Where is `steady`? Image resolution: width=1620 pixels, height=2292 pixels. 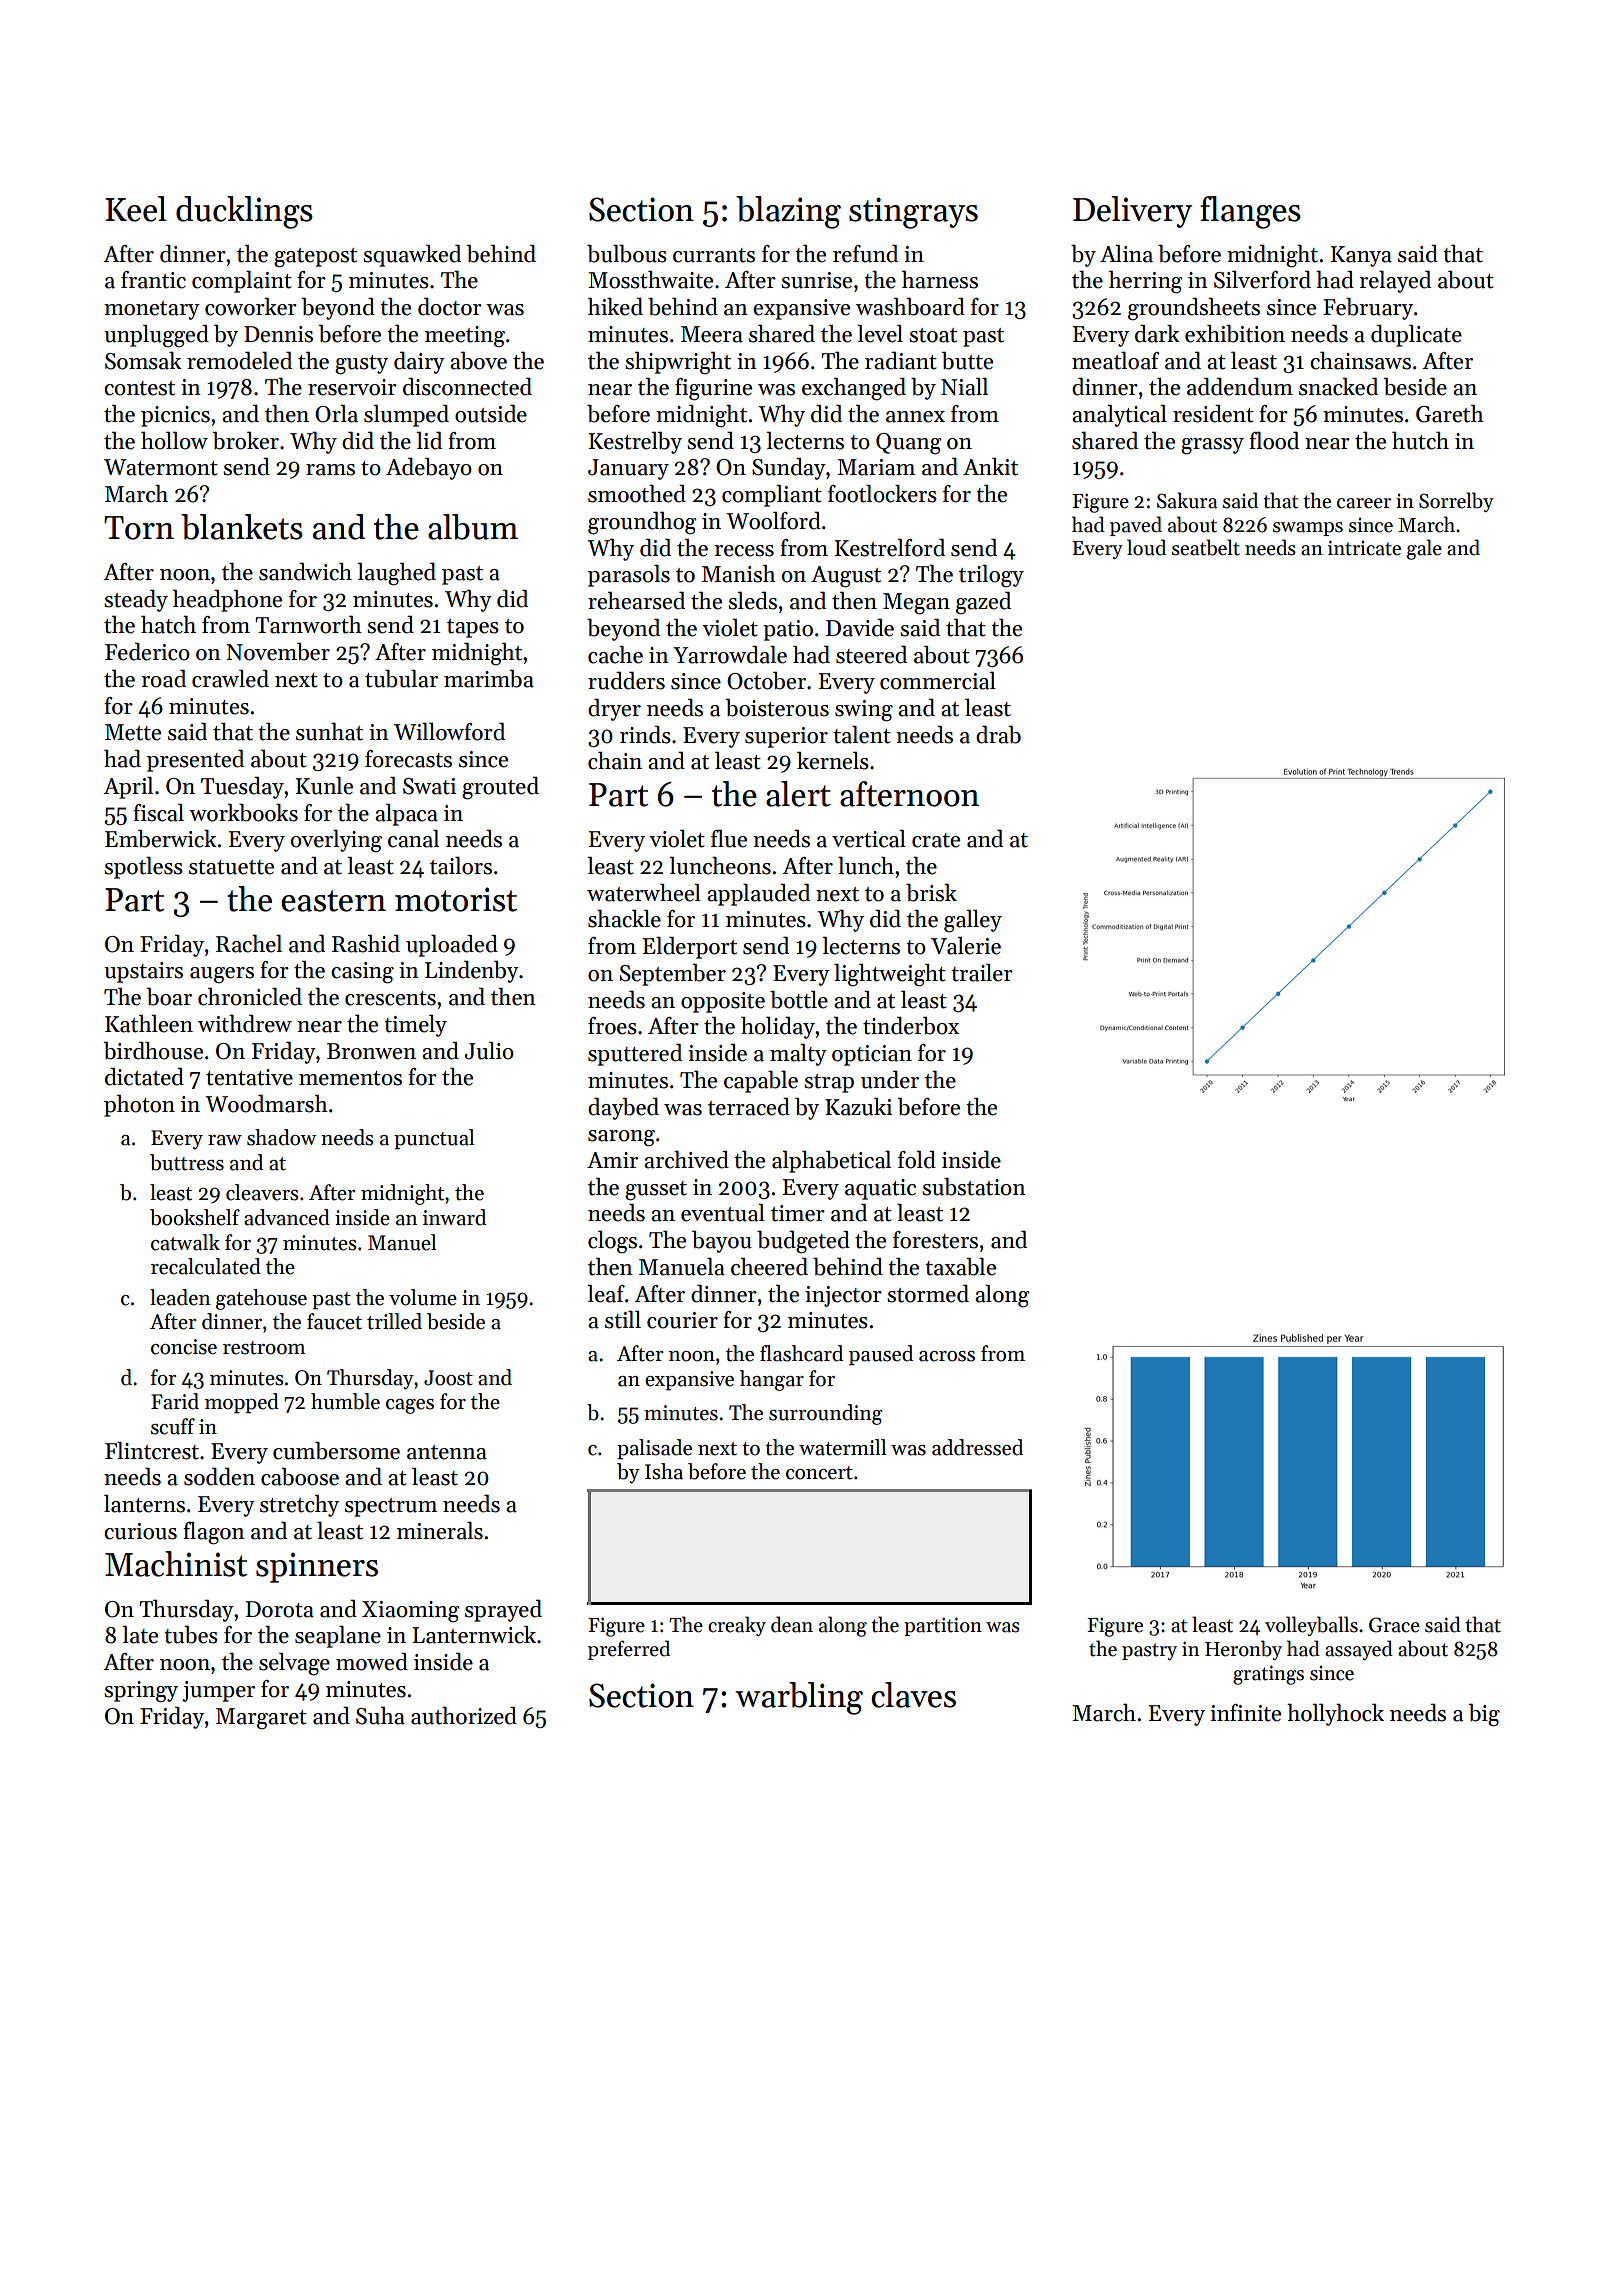
steady is located at coordinates (136, 601).
